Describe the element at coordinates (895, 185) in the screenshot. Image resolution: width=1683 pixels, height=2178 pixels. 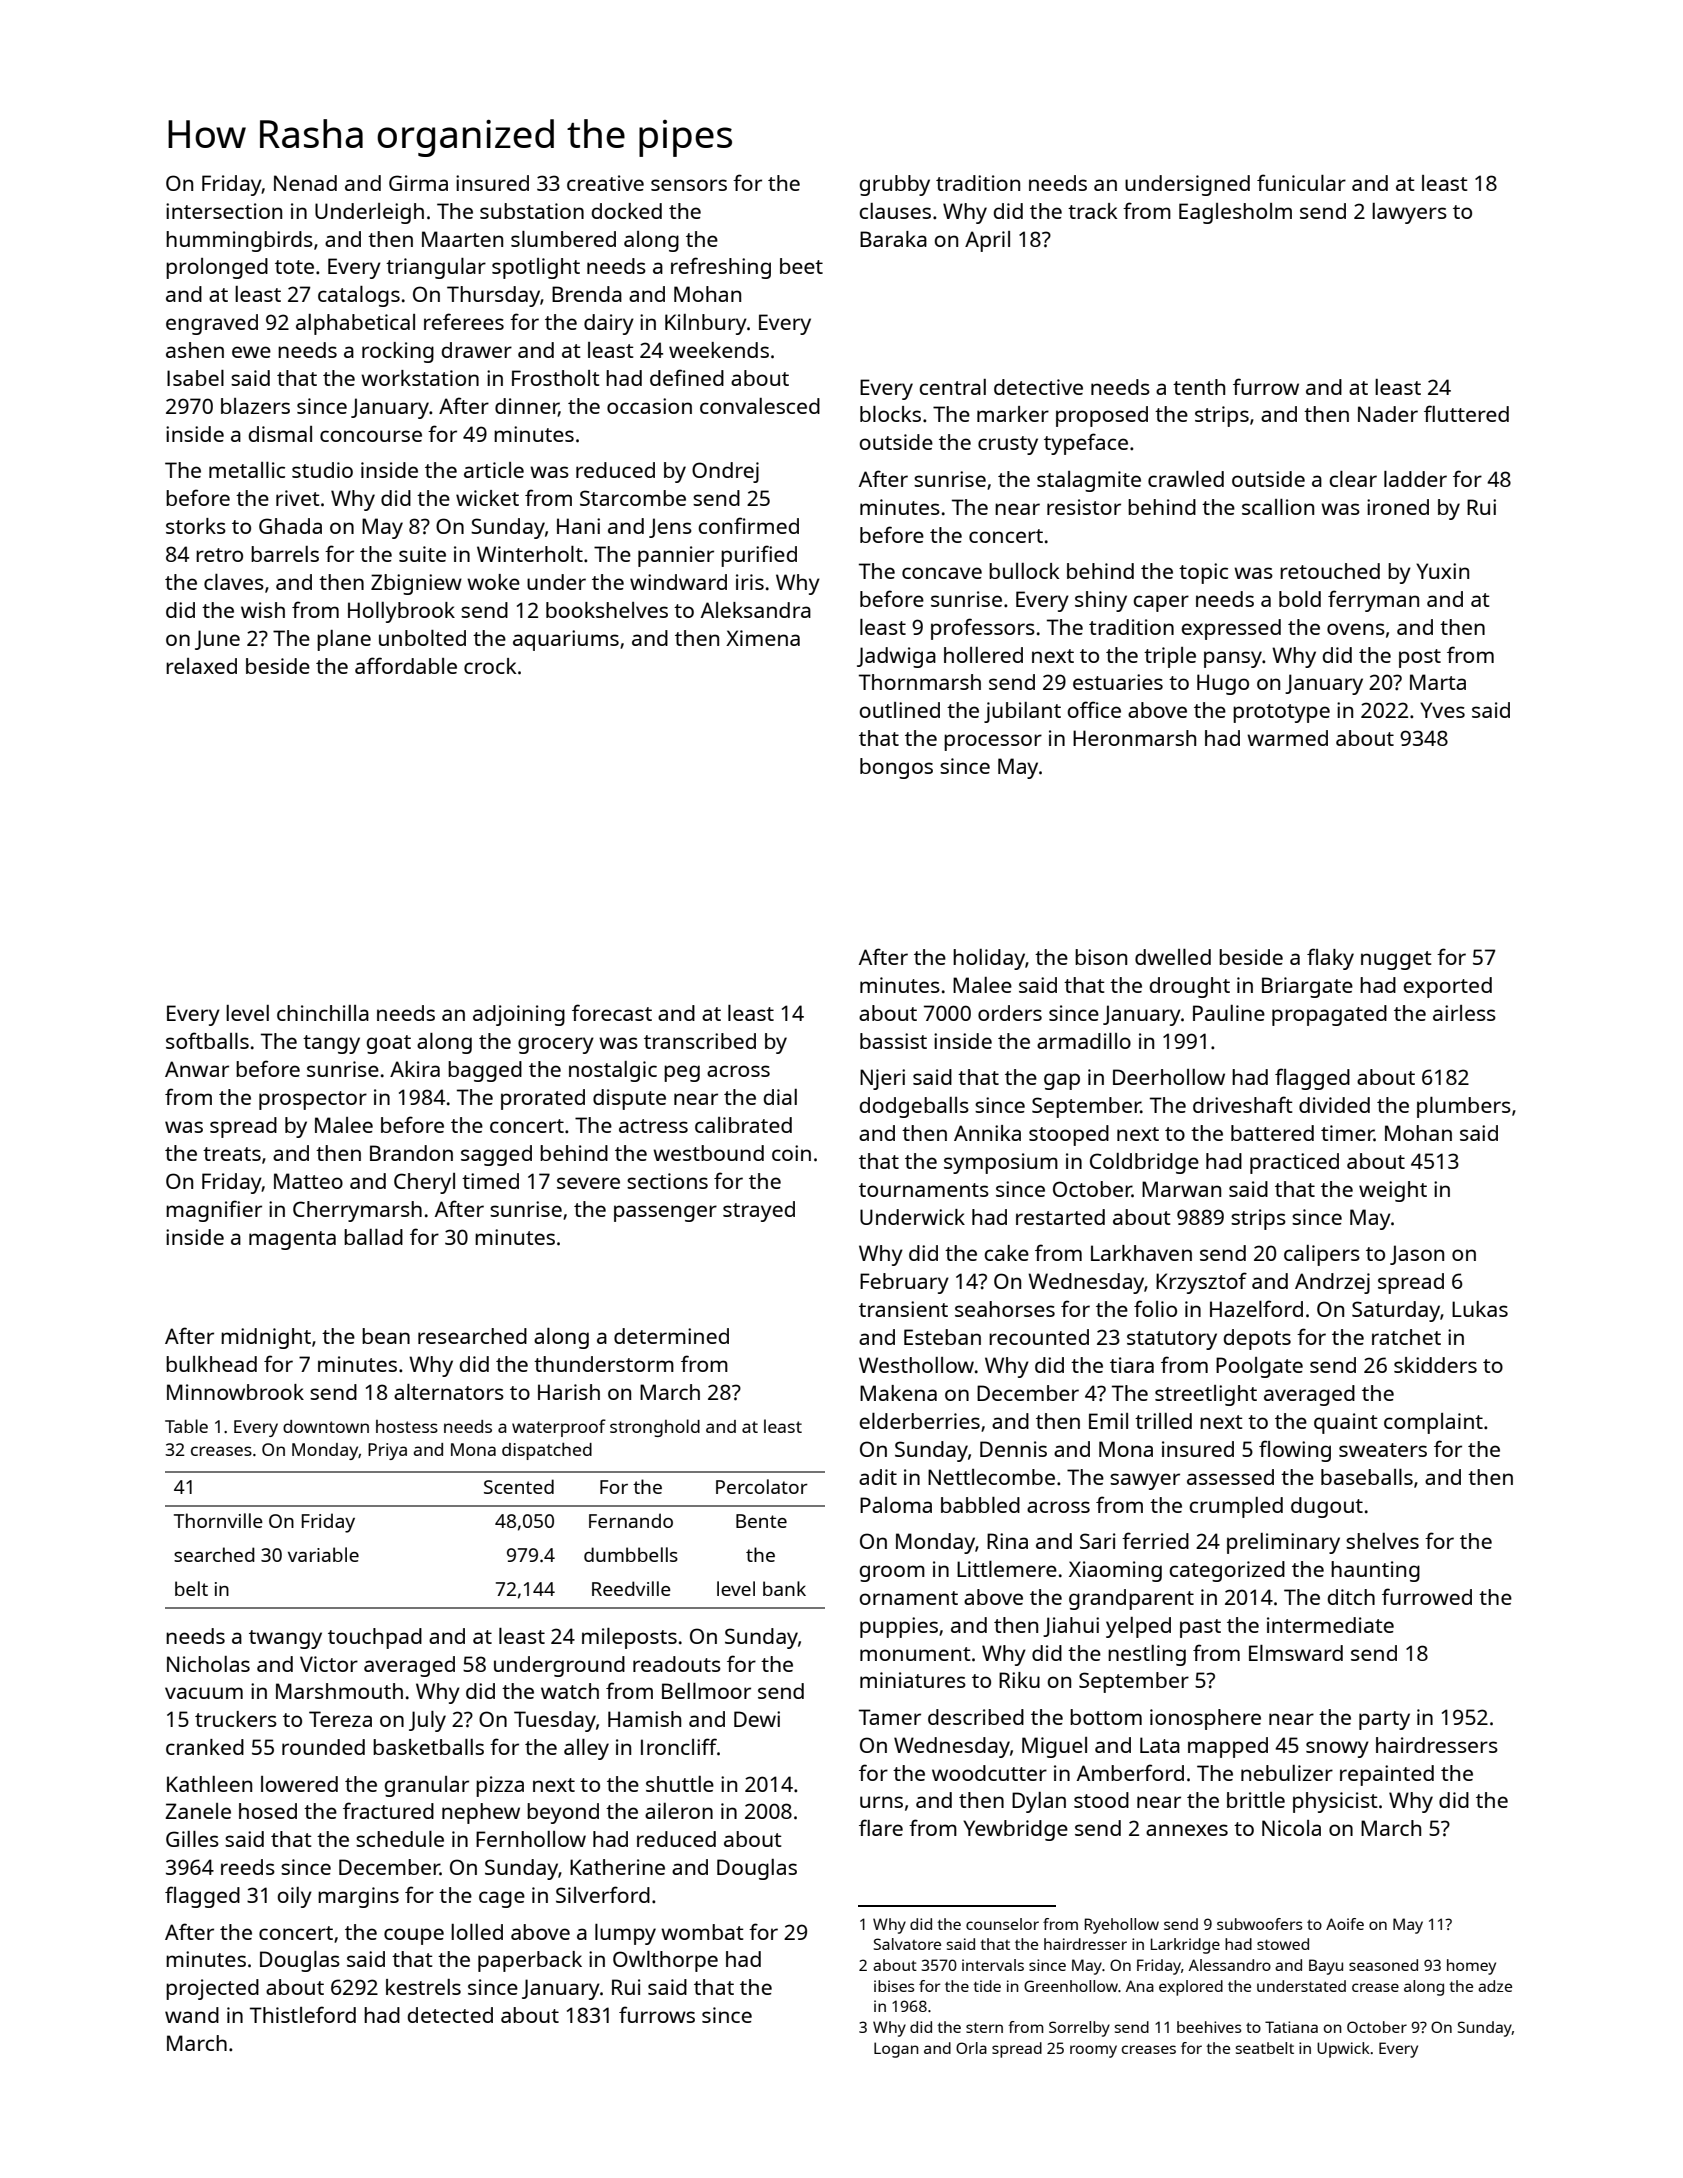
I see `grubby` at that location.
